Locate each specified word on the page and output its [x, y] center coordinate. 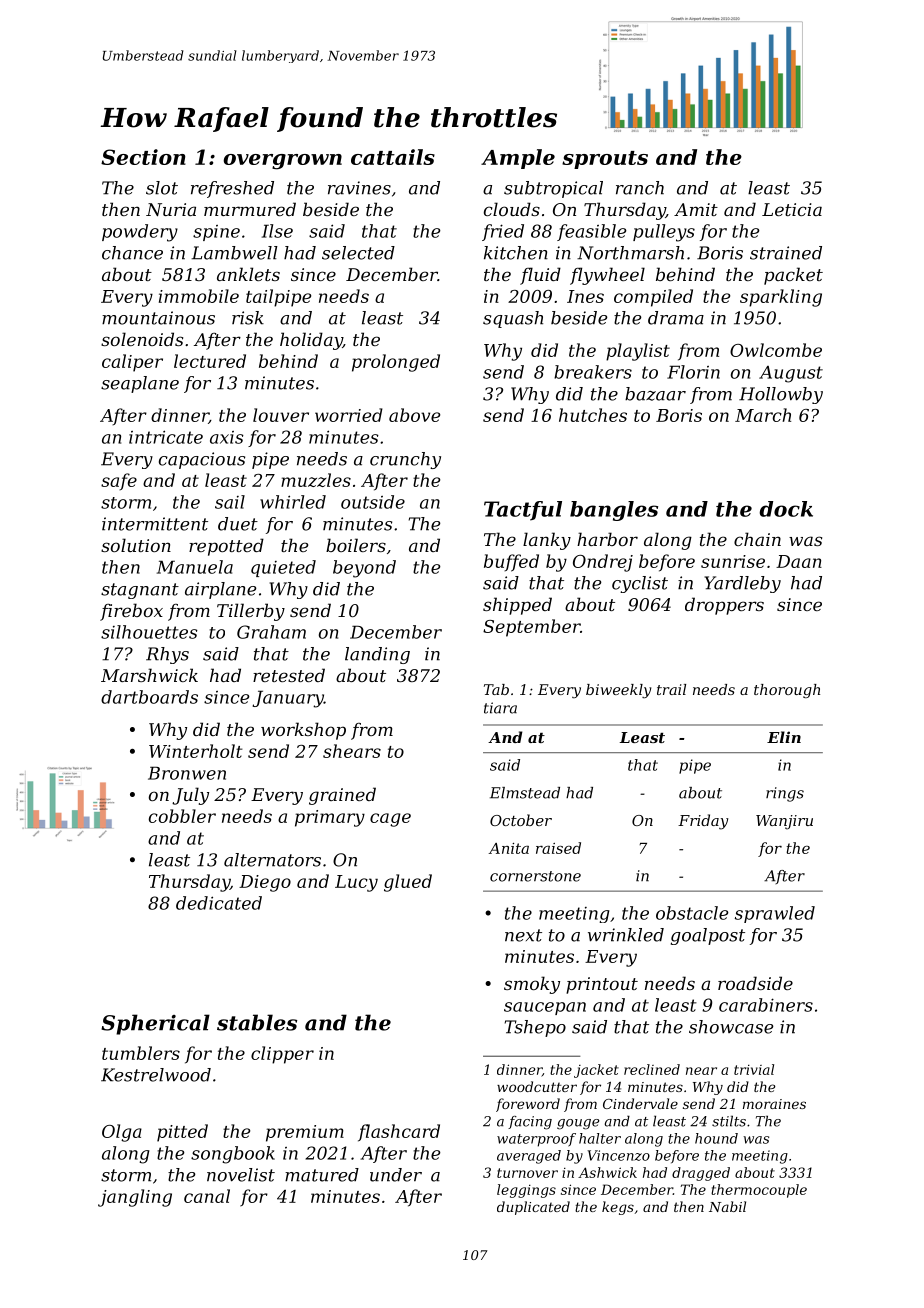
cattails [393, 157]
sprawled [775, 914]
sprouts [605, 160]
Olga [122, 1133]
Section [143, 157]
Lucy [356, 883]
